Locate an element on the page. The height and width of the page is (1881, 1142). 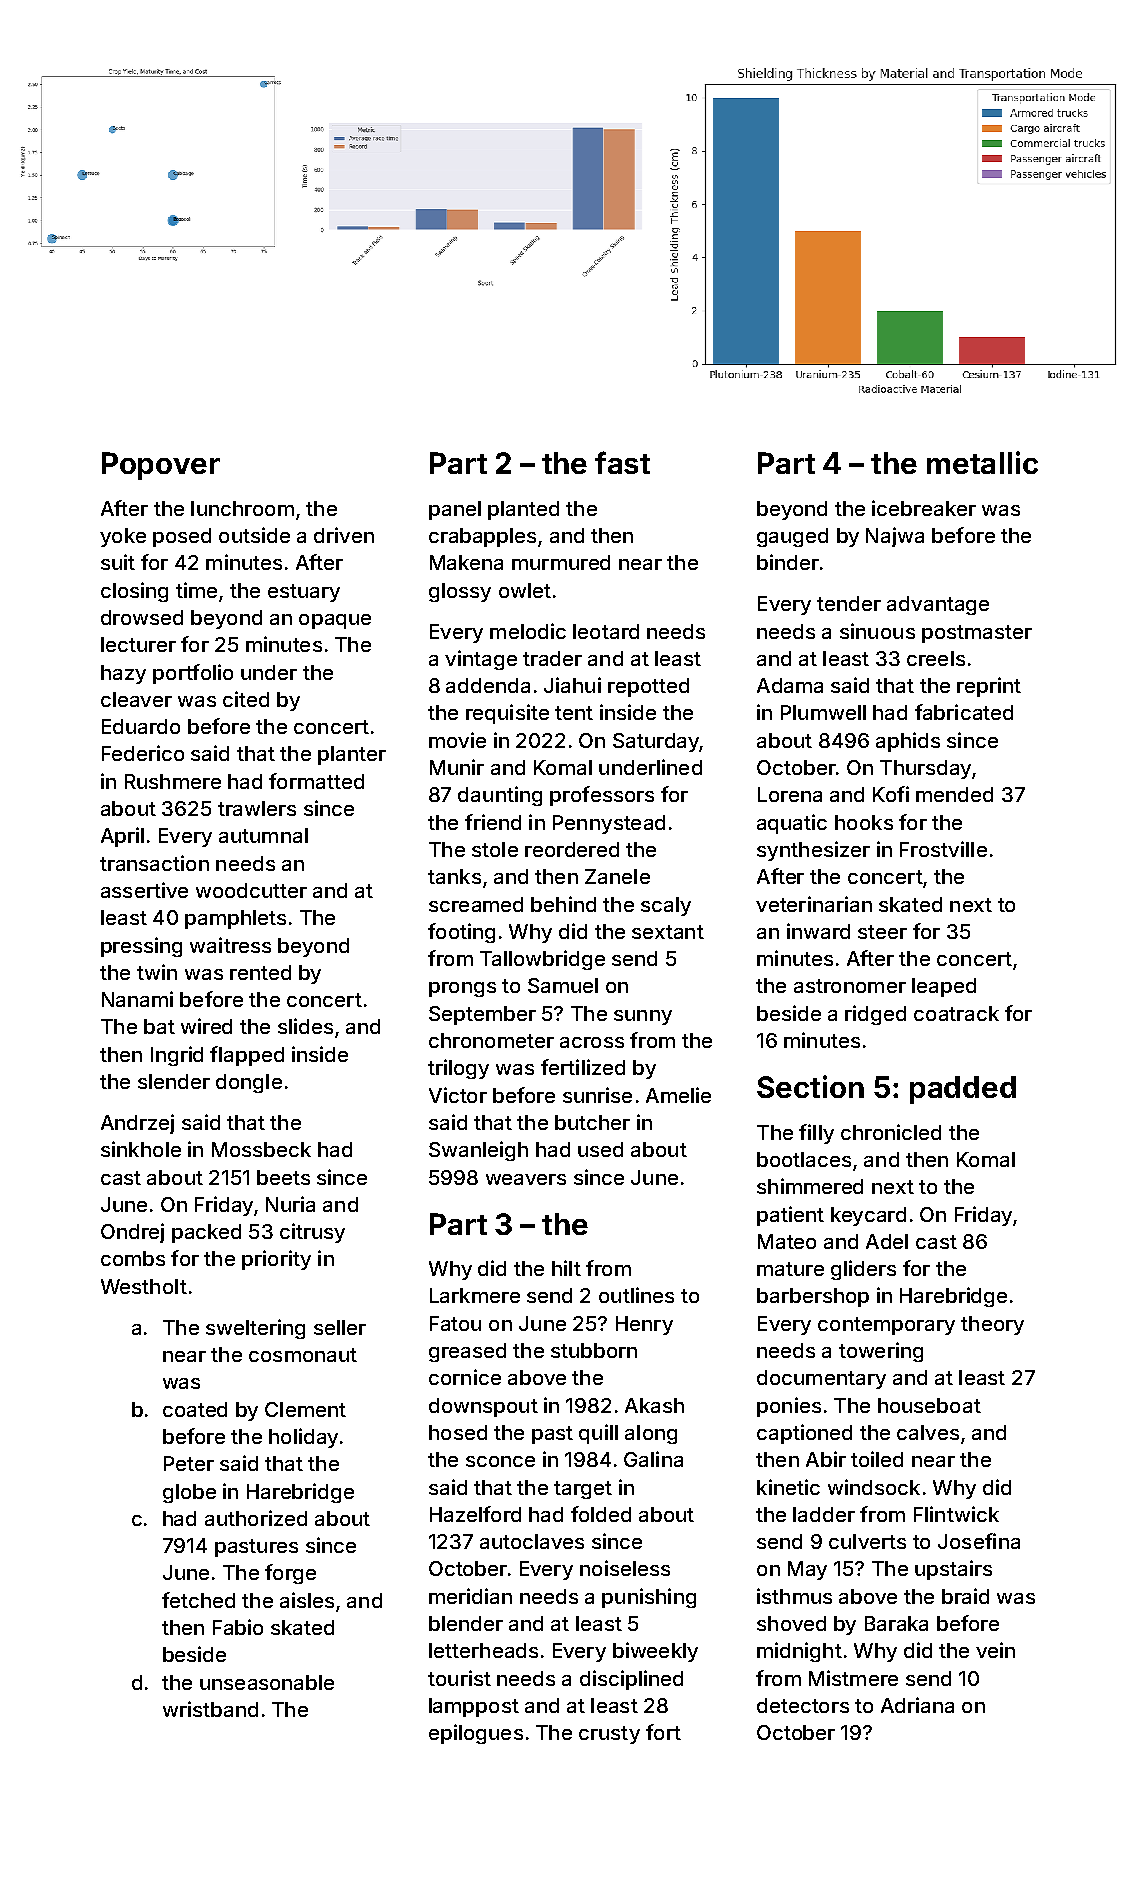
metallic is located at coordinates (982, 462).
